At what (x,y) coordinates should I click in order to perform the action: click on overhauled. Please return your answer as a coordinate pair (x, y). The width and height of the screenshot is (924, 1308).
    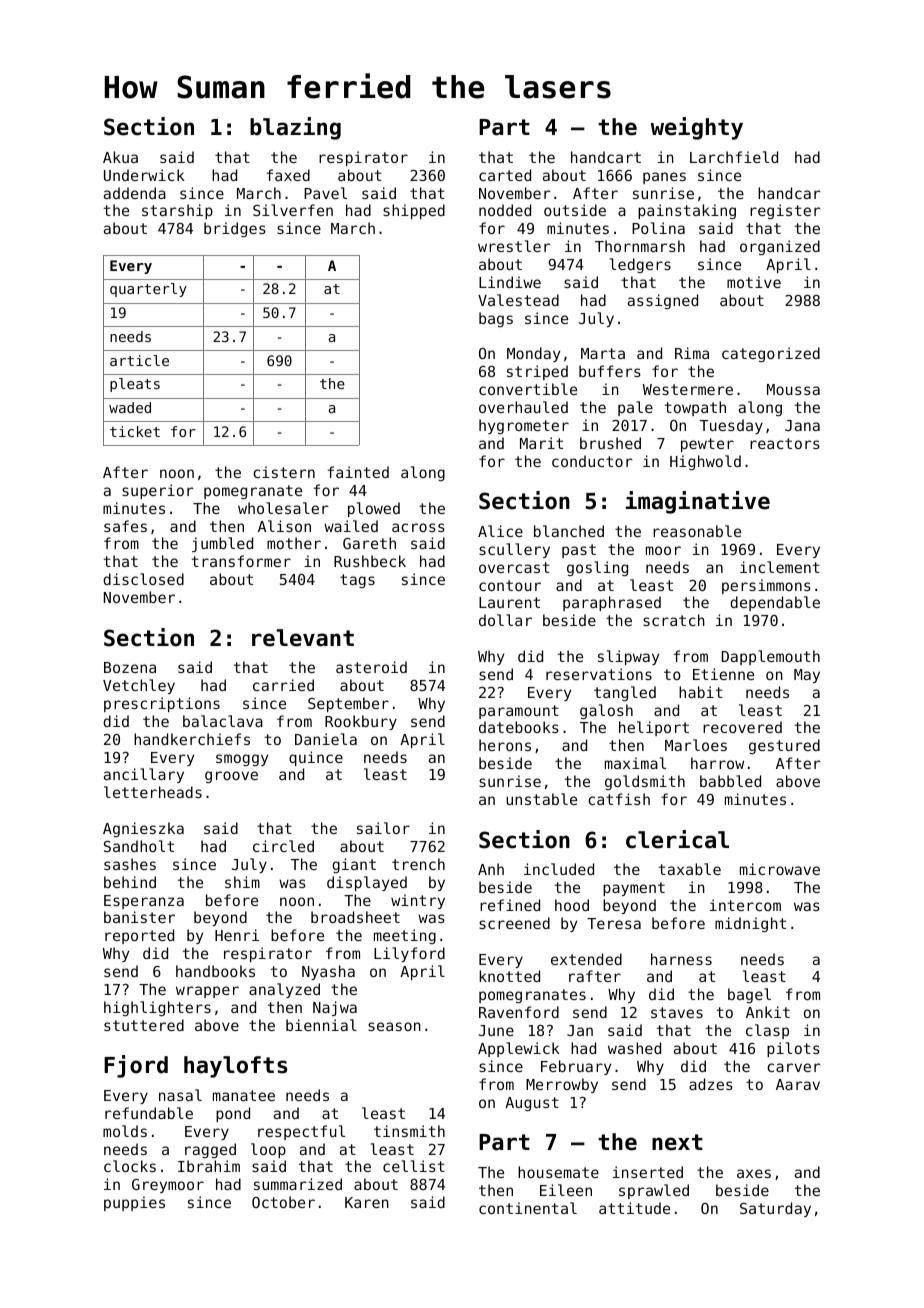
    Looking at the image, I should click on (523, 407).
